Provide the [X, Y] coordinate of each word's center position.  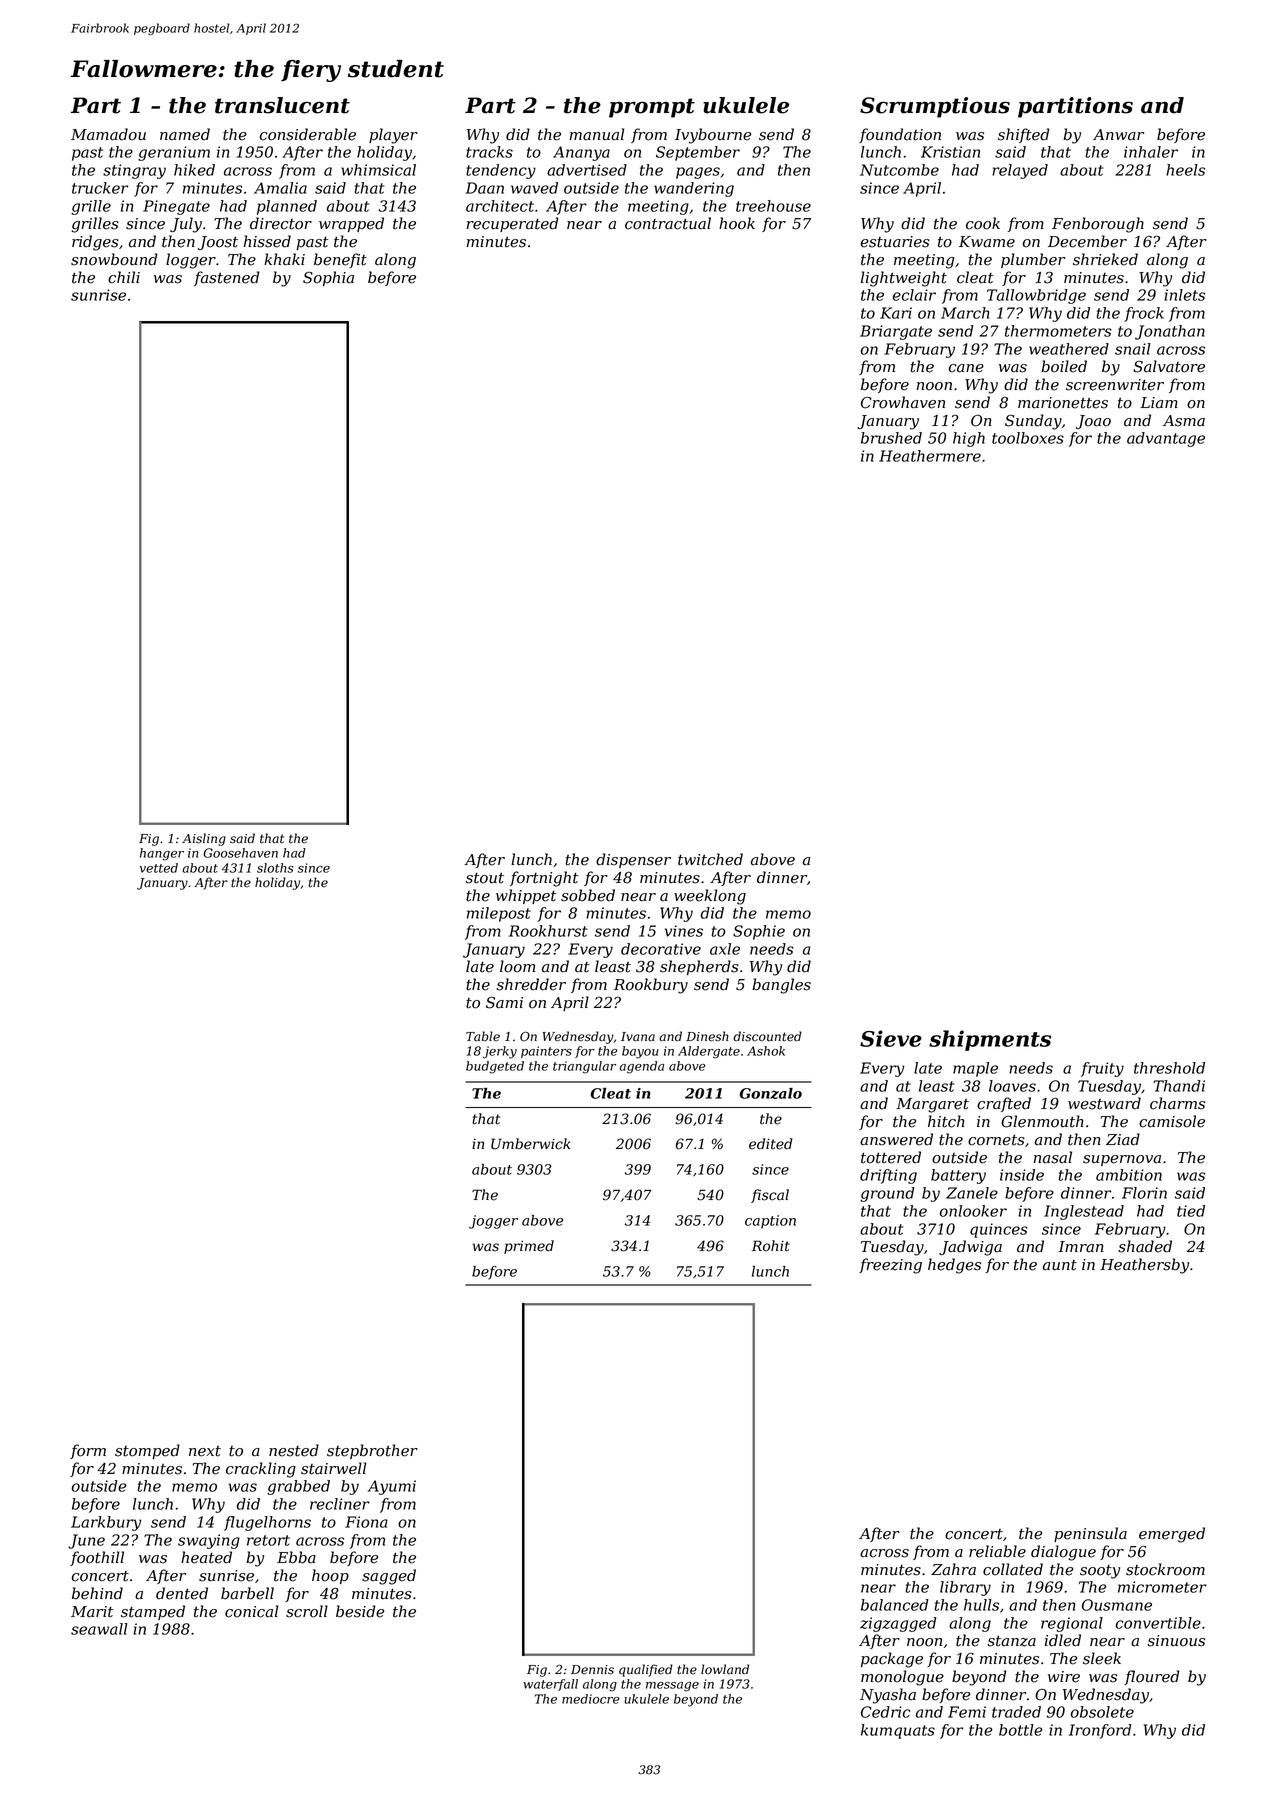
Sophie [759, 932]
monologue [902, 1678]
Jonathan [1170, 332]
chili [124, 277]
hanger [162, 854]
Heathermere [930, 456]
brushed [891, 438]
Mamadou [108, 134]
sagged [389, 1577]
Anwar [1118, 135]
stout [485, 878]
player [393, 136]
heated [206, 1557]
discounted [767, 1036]
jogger [493, 1222]
